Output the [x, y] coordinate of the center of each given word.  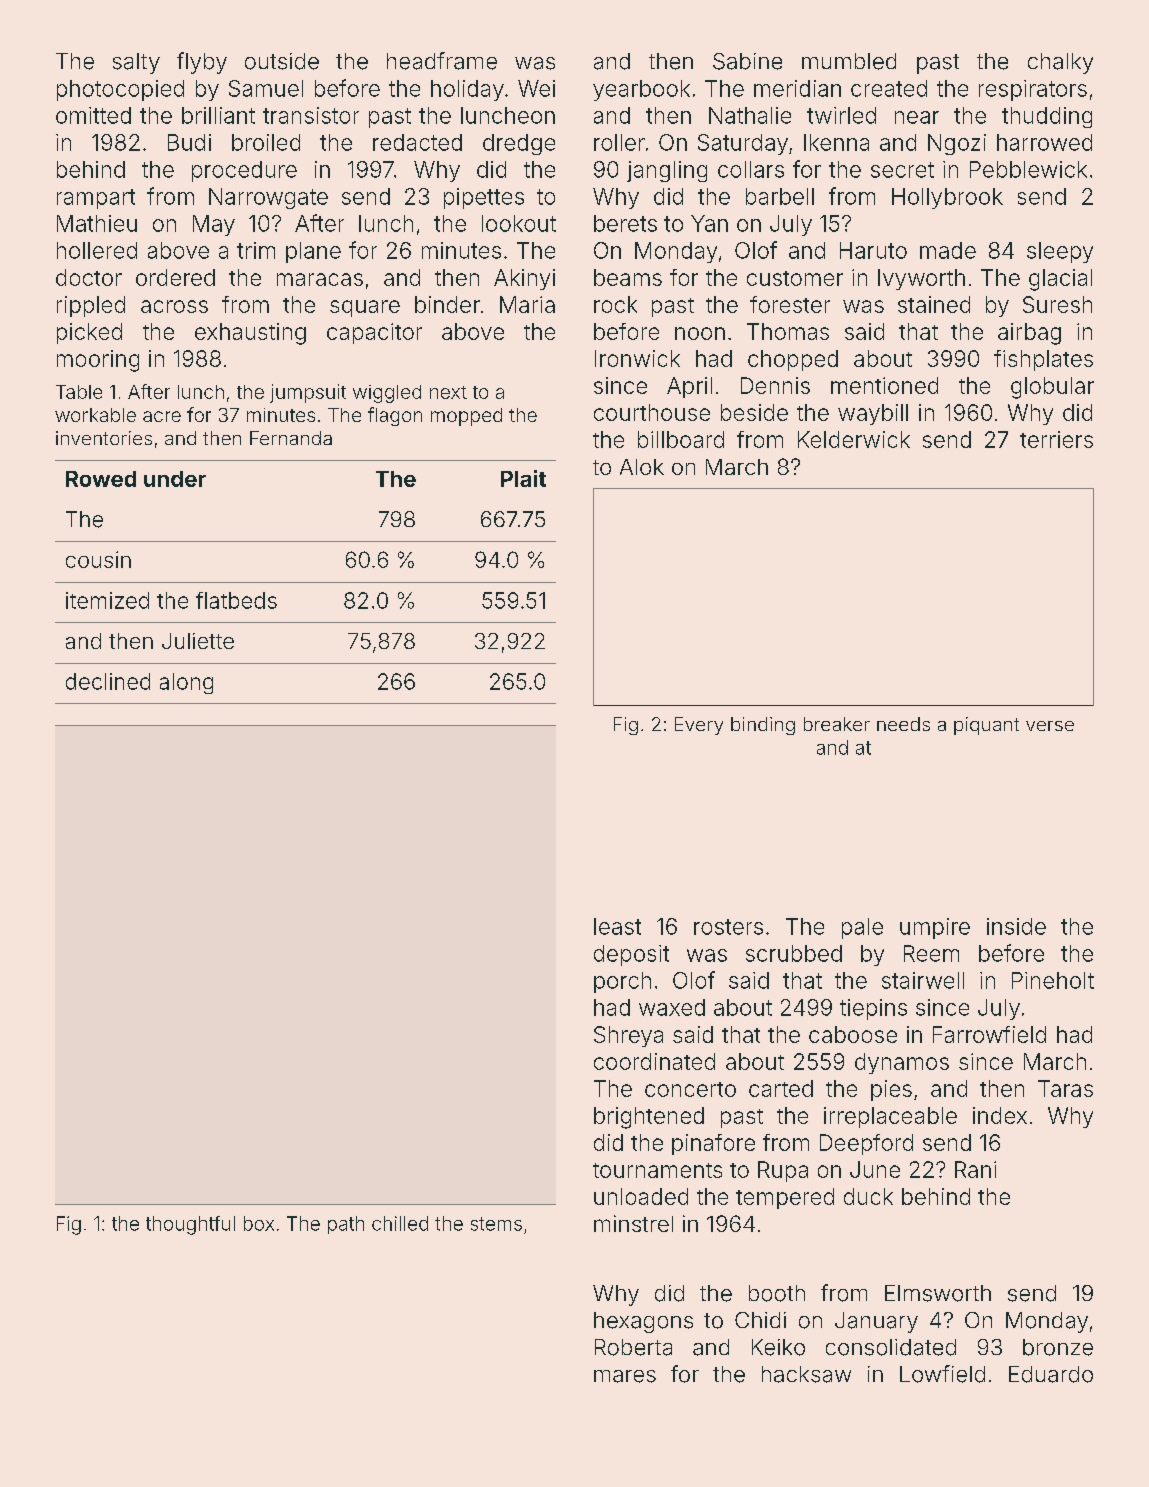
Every [699, 726]
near [917, 117]
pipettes [484, 198]
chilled [400, 1223]
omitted [93, 115]
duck [868, 1196]
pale [862, 928]
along [186, 683]
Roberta [633, 1347]
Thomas [788, 331]
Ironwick [637, 358]
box [259, 1223]
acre [162, 416]
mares [625, 1376]
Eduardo [1051, 1374]
